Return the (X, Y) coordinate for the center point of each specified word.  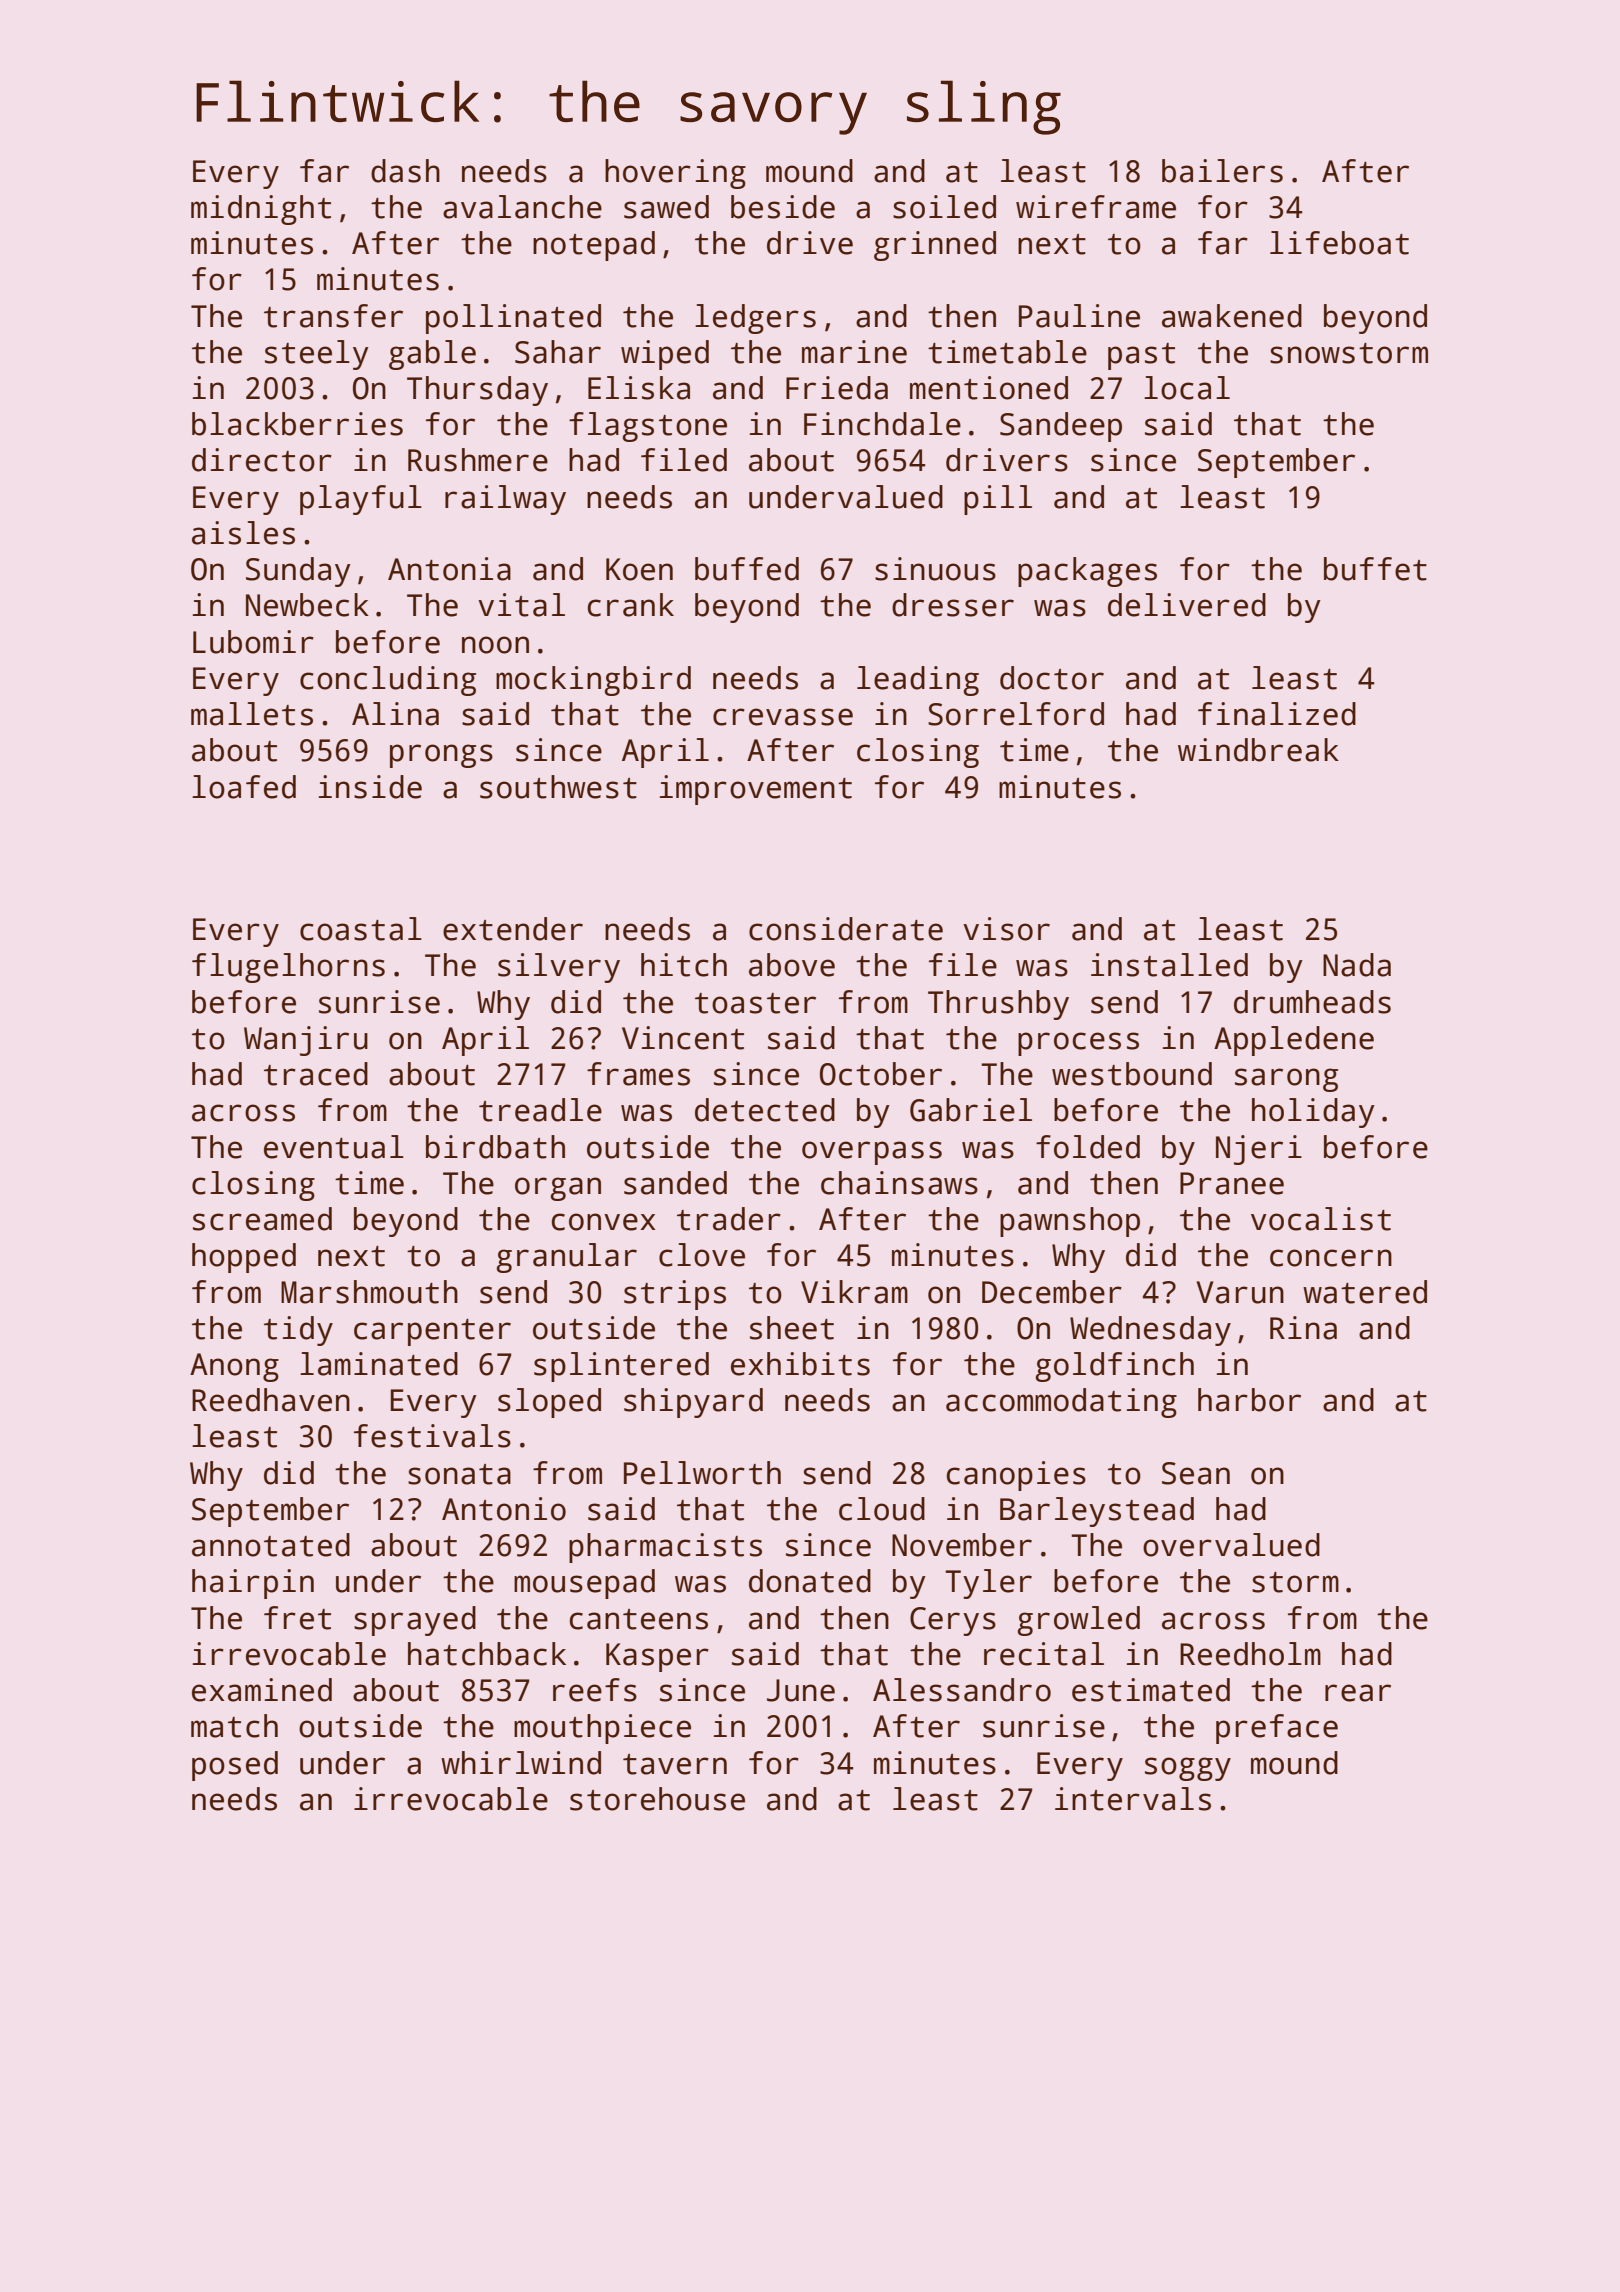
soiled (944, 207)
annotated (271, 1545)
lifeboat (1339, 243)
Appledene (1294, 1041)
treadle (540, 1110)
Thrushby (998, 1005)
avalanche (522, 207)
